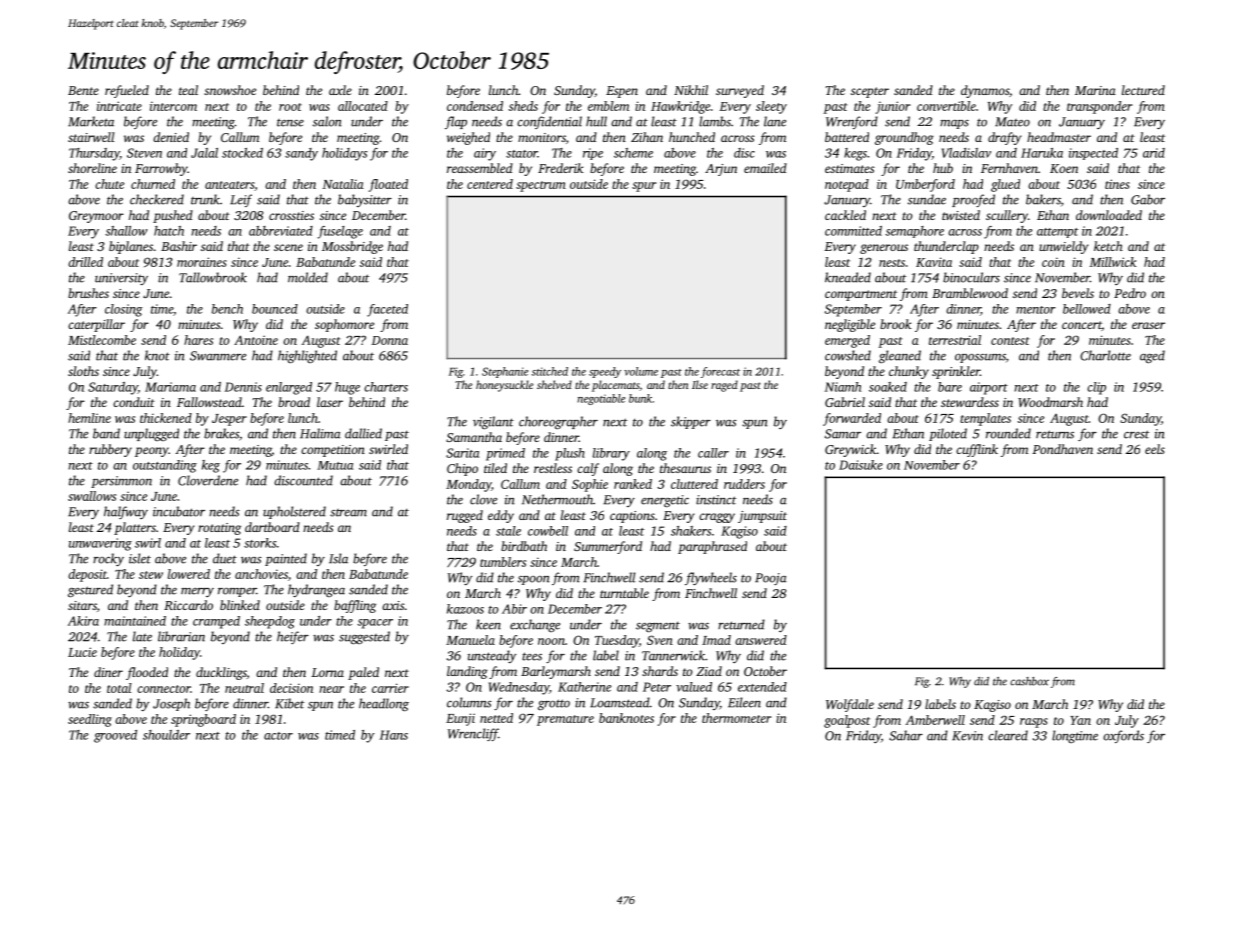  What do you see at coordinates (1096, 388) in the page?
I see `clip` at bounding box center [1096, 388].
